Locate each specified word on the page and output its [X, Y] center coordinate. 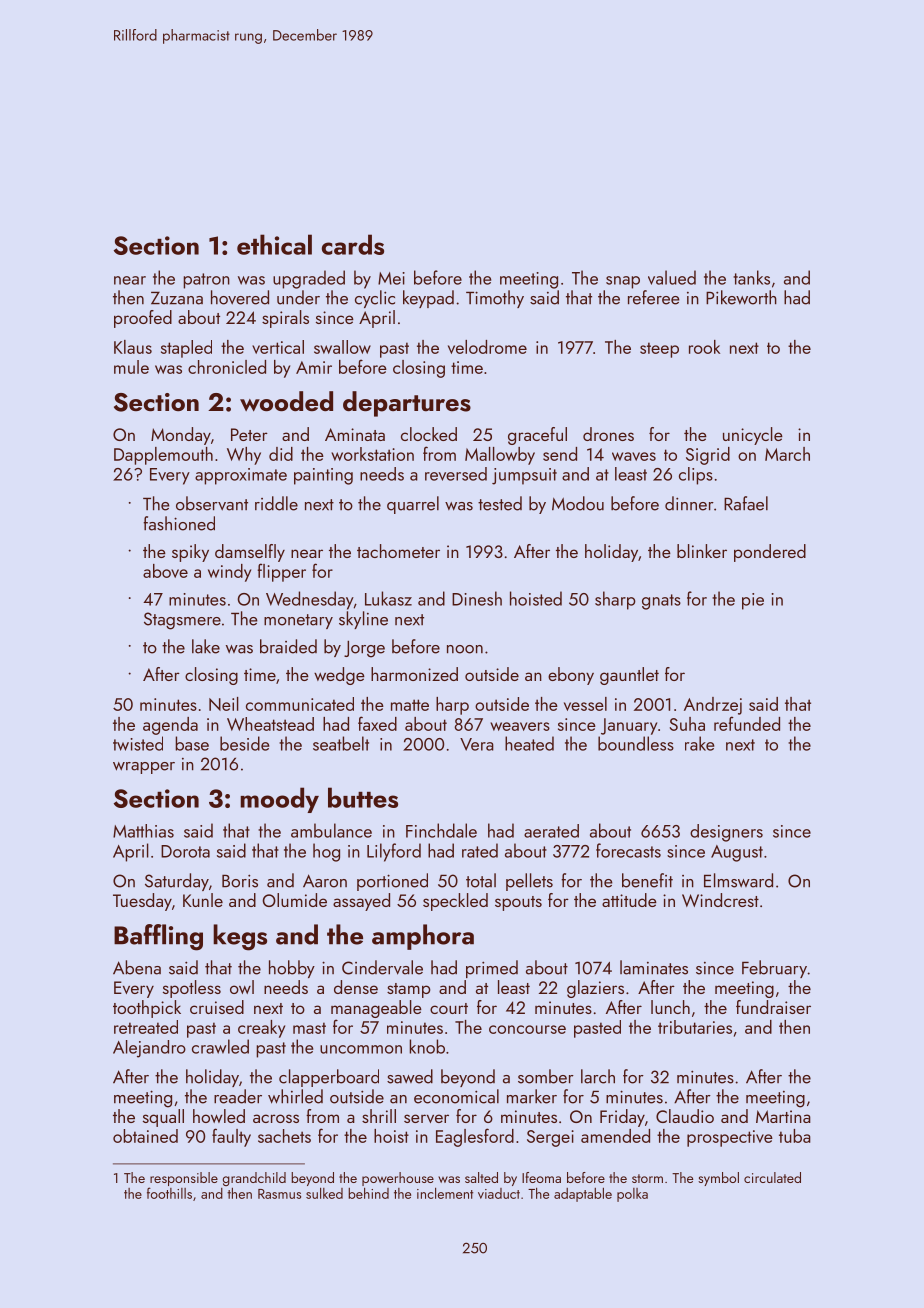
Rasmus [279, 1194]
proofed [143, 319]
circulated [772, 1177]
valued [672, 277]
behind [368, 1193]
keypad [428, 299]
